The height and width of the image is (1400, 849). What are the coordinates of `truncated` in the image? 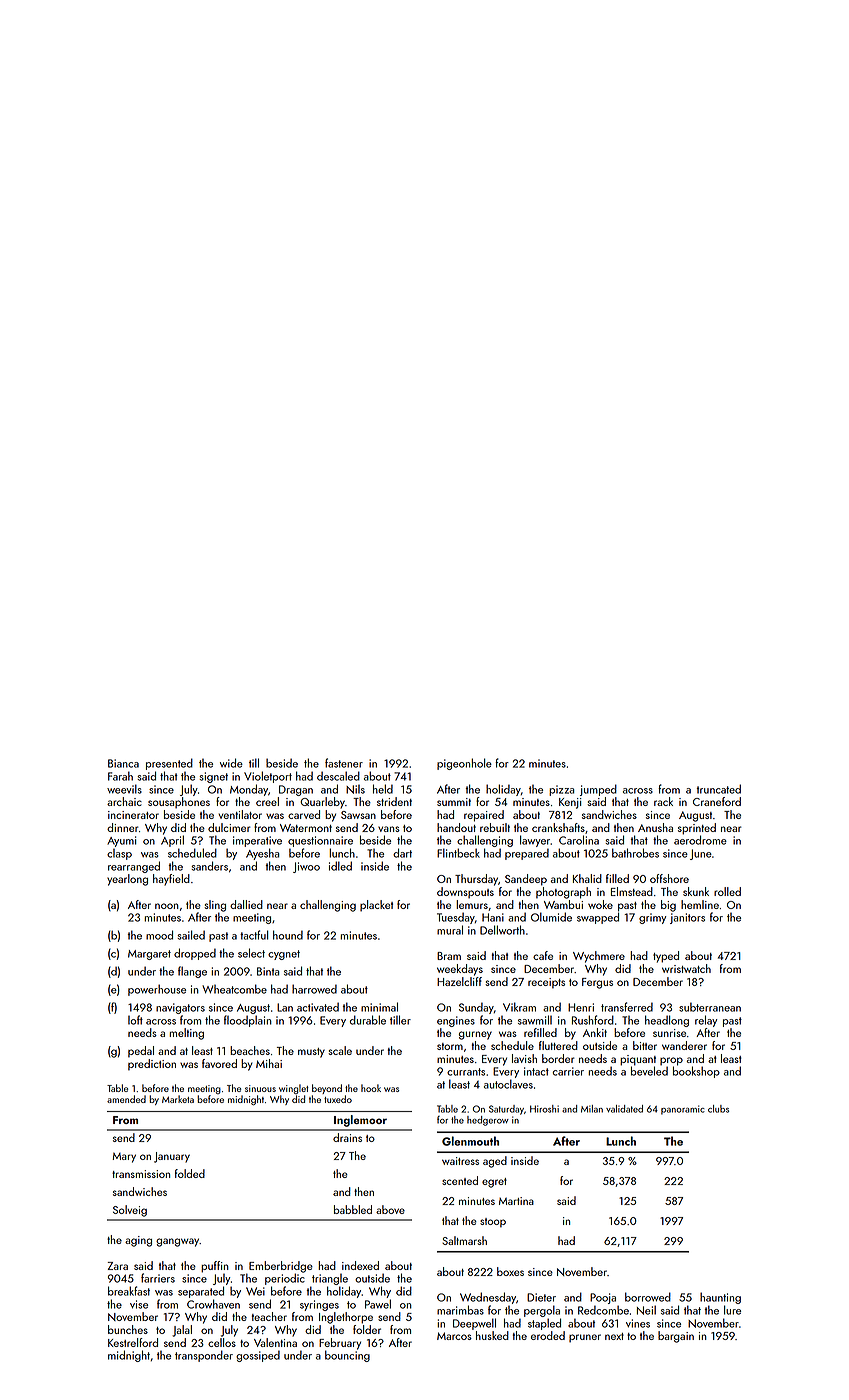 It's located at (719, 789).
